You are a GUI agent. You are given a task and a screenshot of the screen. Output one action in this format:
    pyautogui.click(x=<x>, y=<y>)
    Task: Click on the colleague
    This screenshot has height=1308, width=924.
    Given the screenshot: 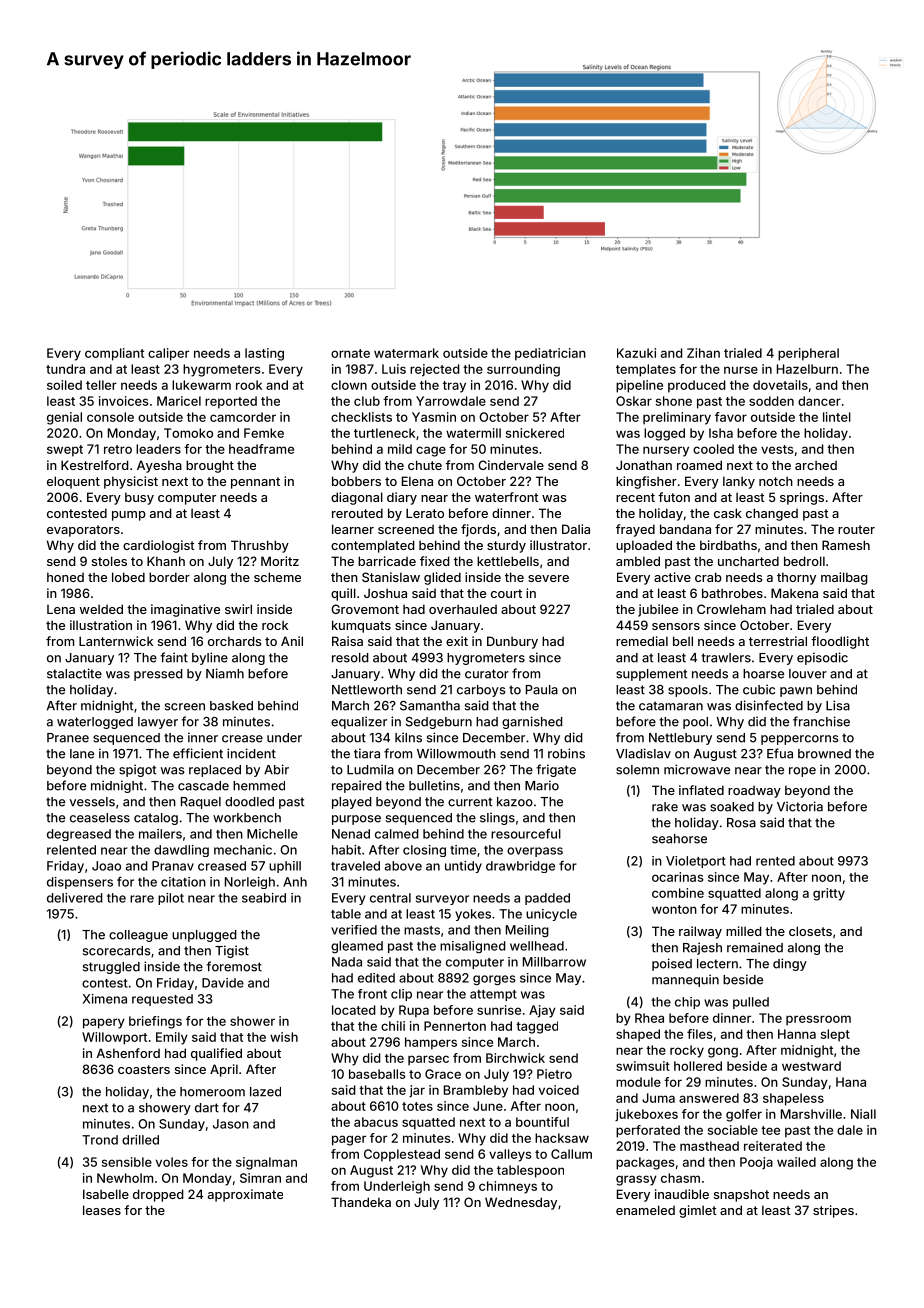 What is the action you would take?
    pyautogui.click(x=138, y=936)
